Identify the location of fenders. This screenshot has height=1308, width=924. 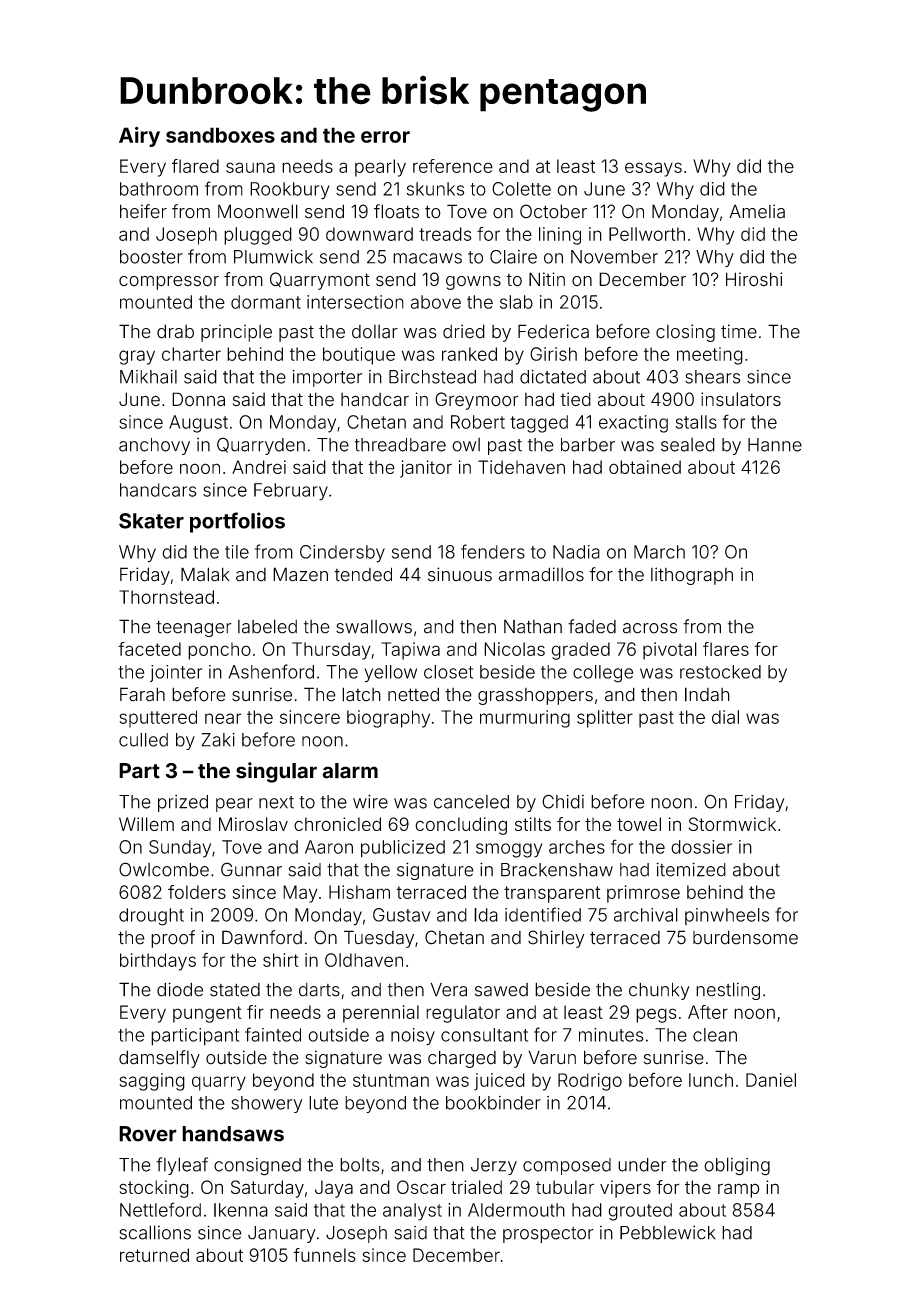
(493, 551).
